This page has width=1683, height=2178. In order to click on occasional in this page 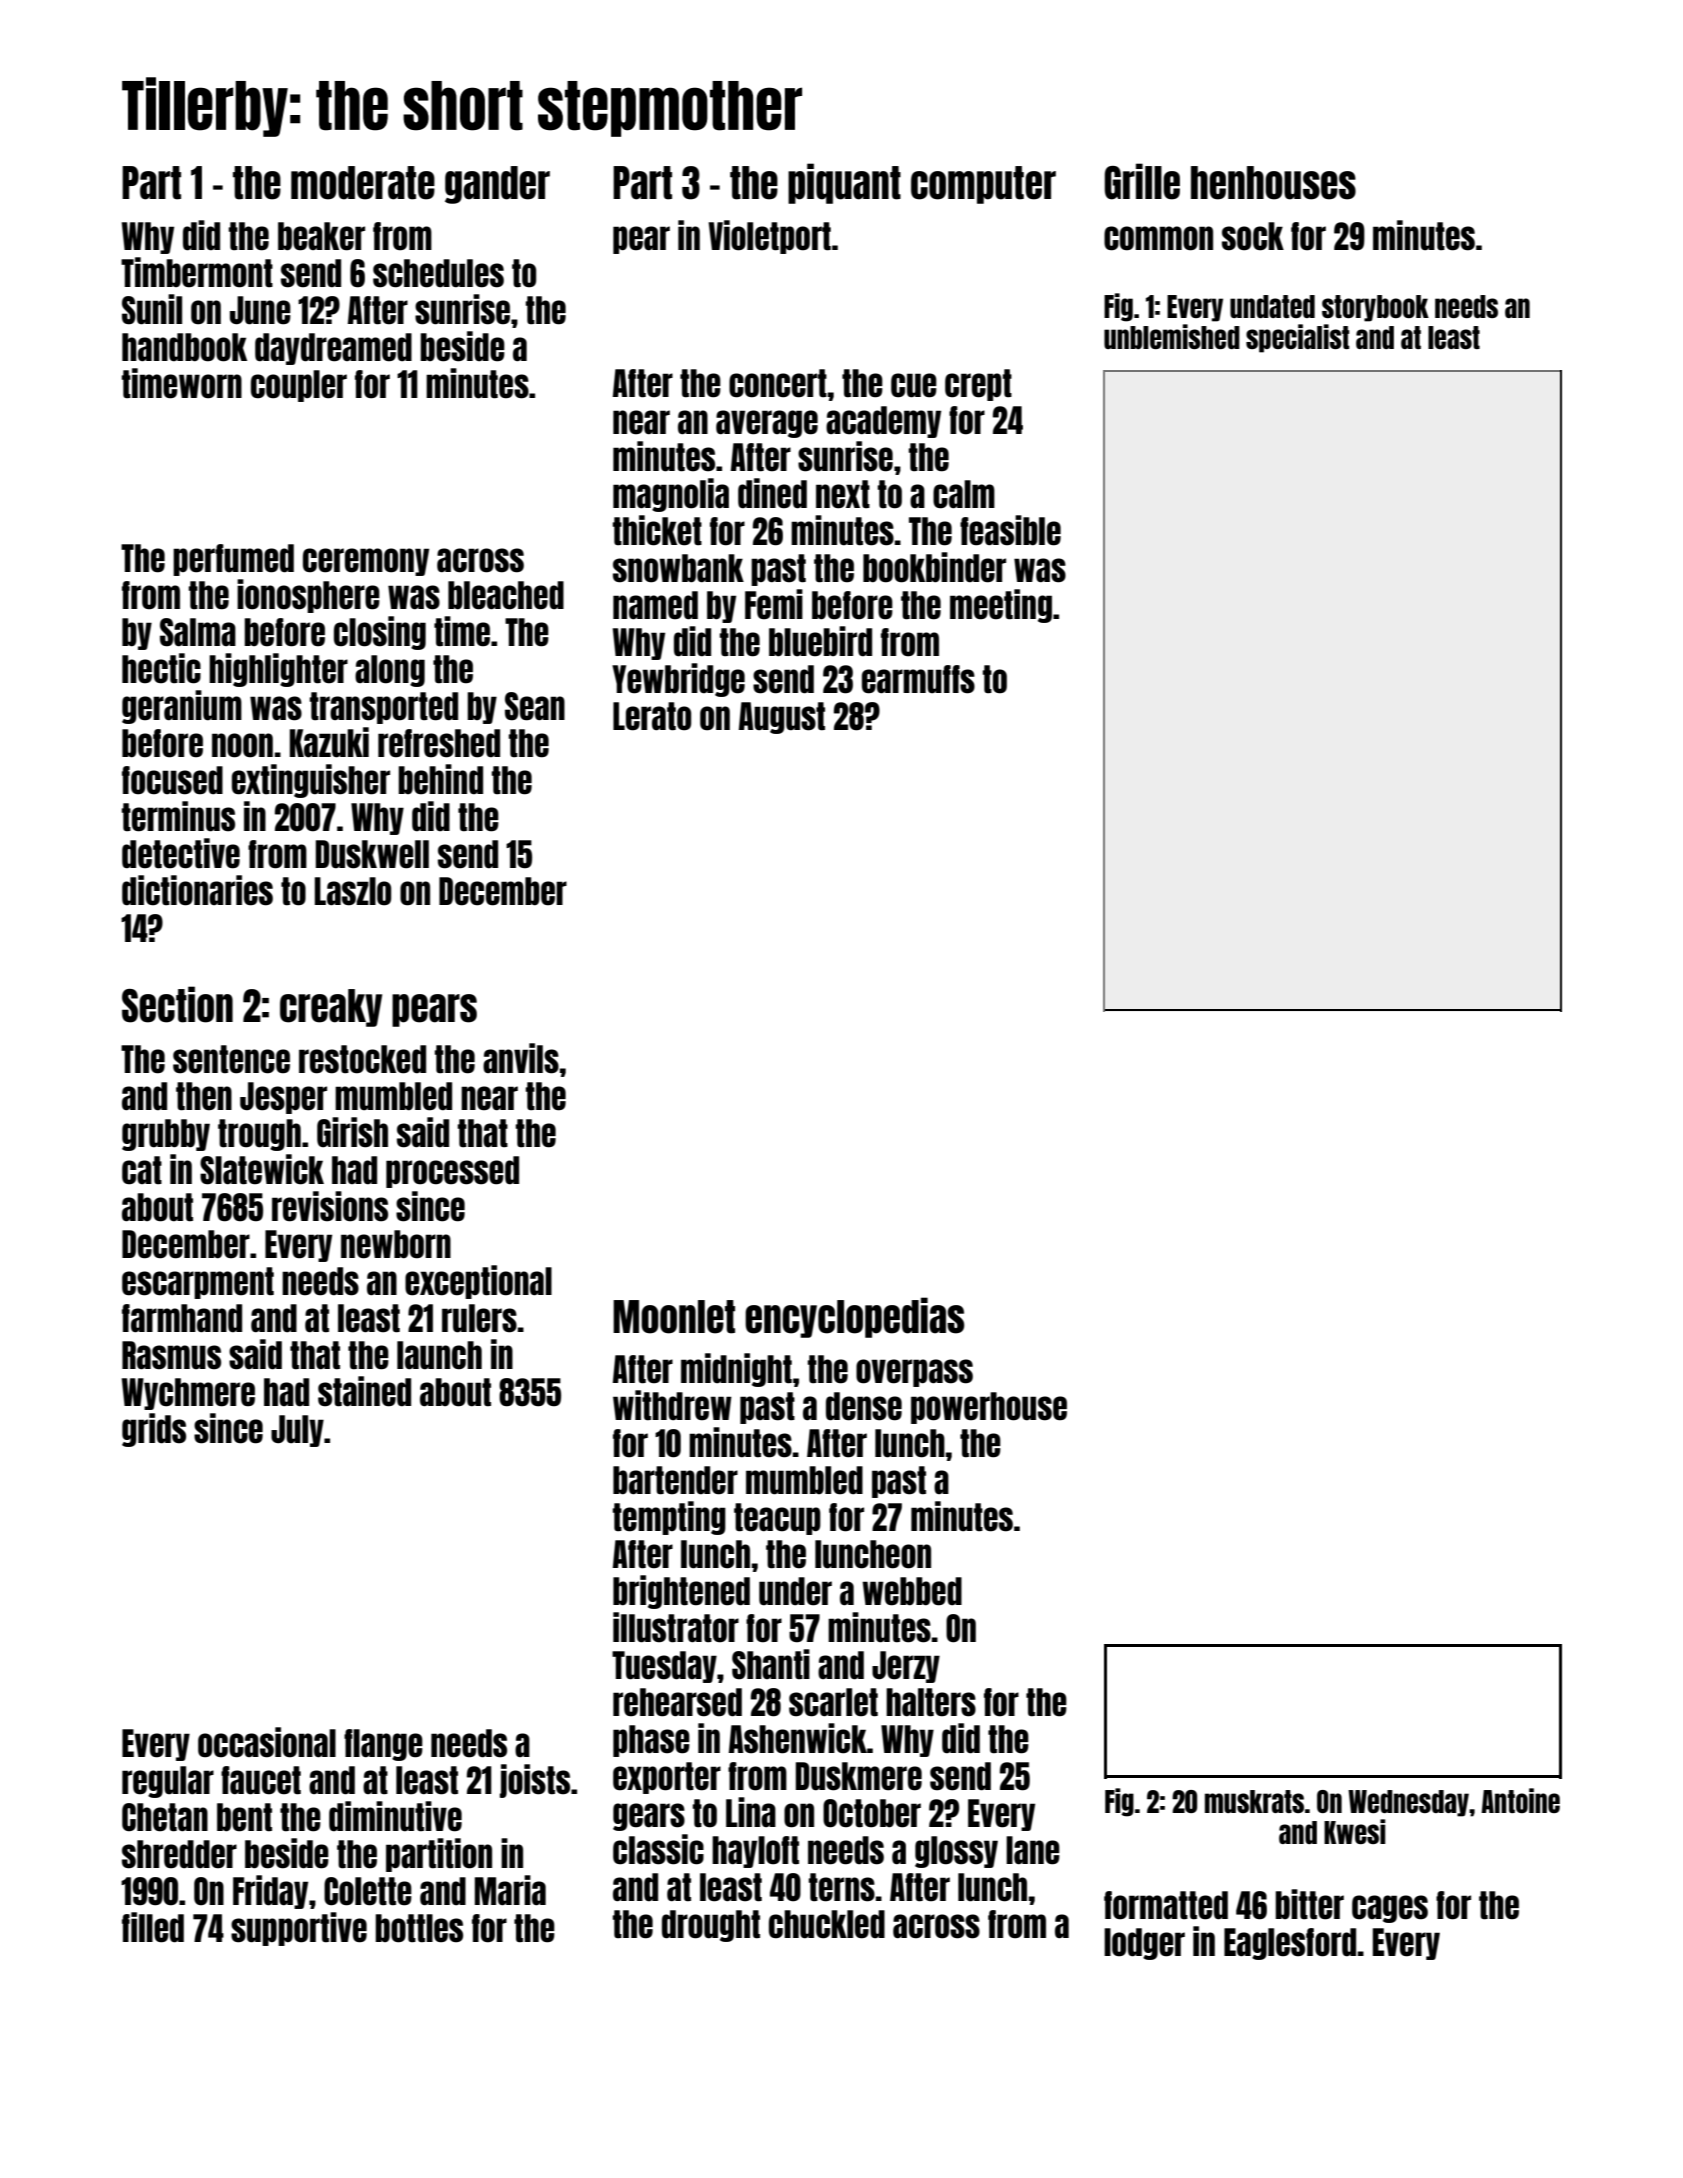, I will do `click(267, 1742)`.
